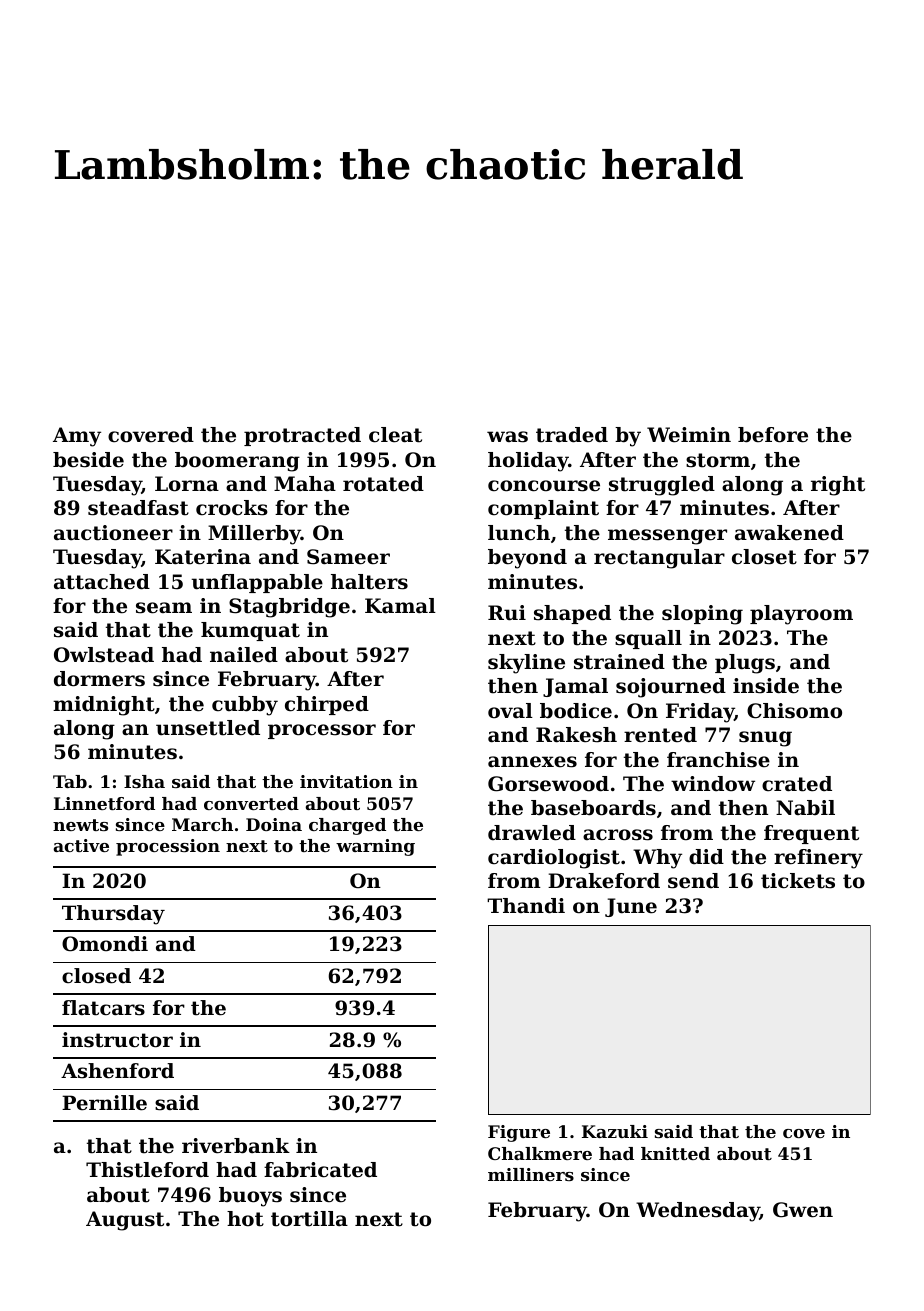  I want to click on Maha, so click(305, 483).
